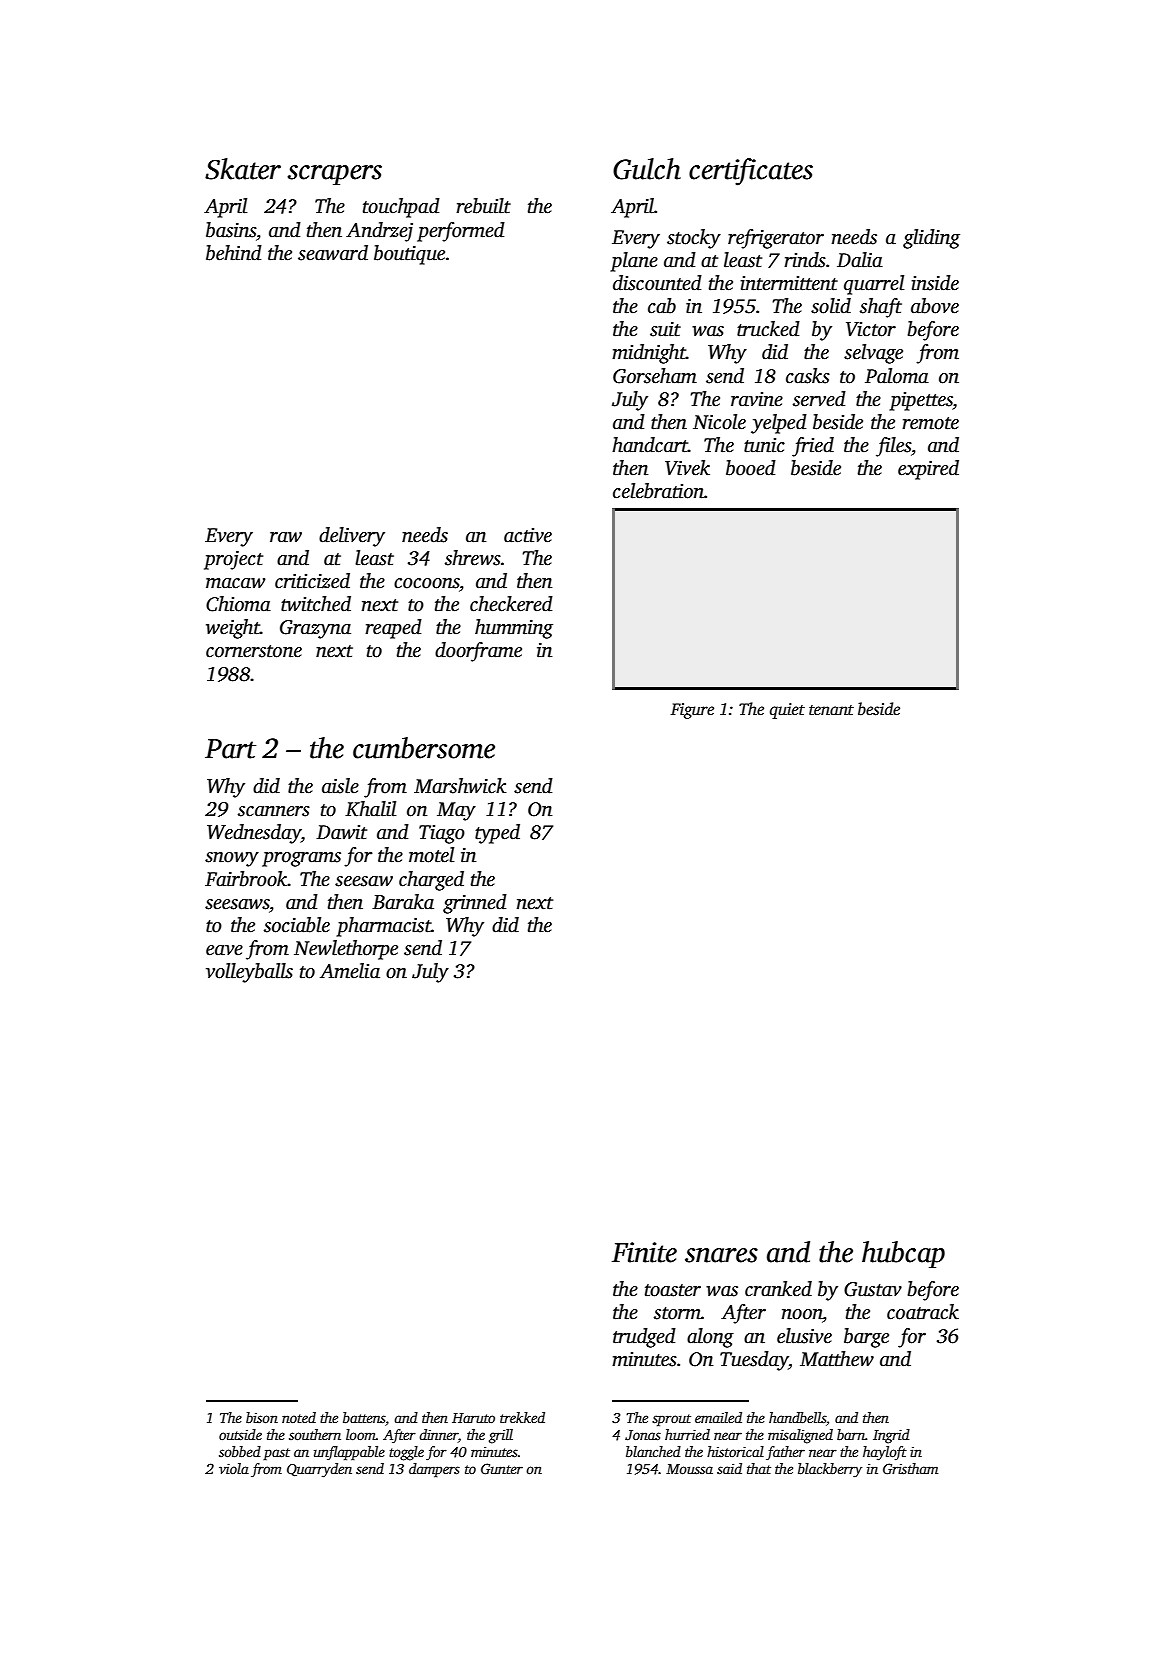 The height and width of the screenshot is (1654, 1165). I want to click on eave, so click(224, 950).
